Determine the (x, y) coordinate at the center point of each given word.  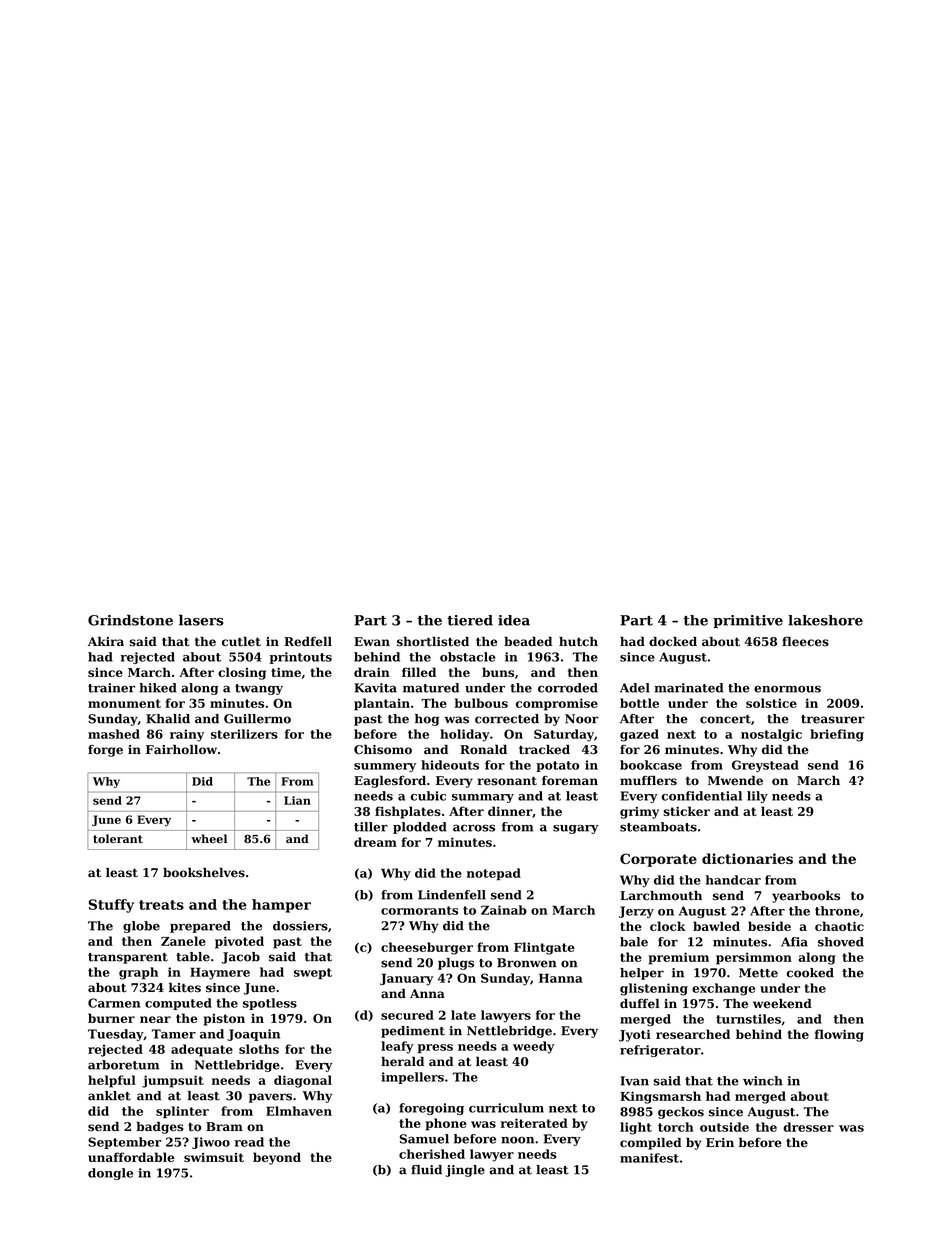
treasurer (833, 719)
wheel (209, 838)
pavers (270, 1098)
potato (557, 766)
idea (514, 620)
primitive (748, 621)
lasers (201, 620)
